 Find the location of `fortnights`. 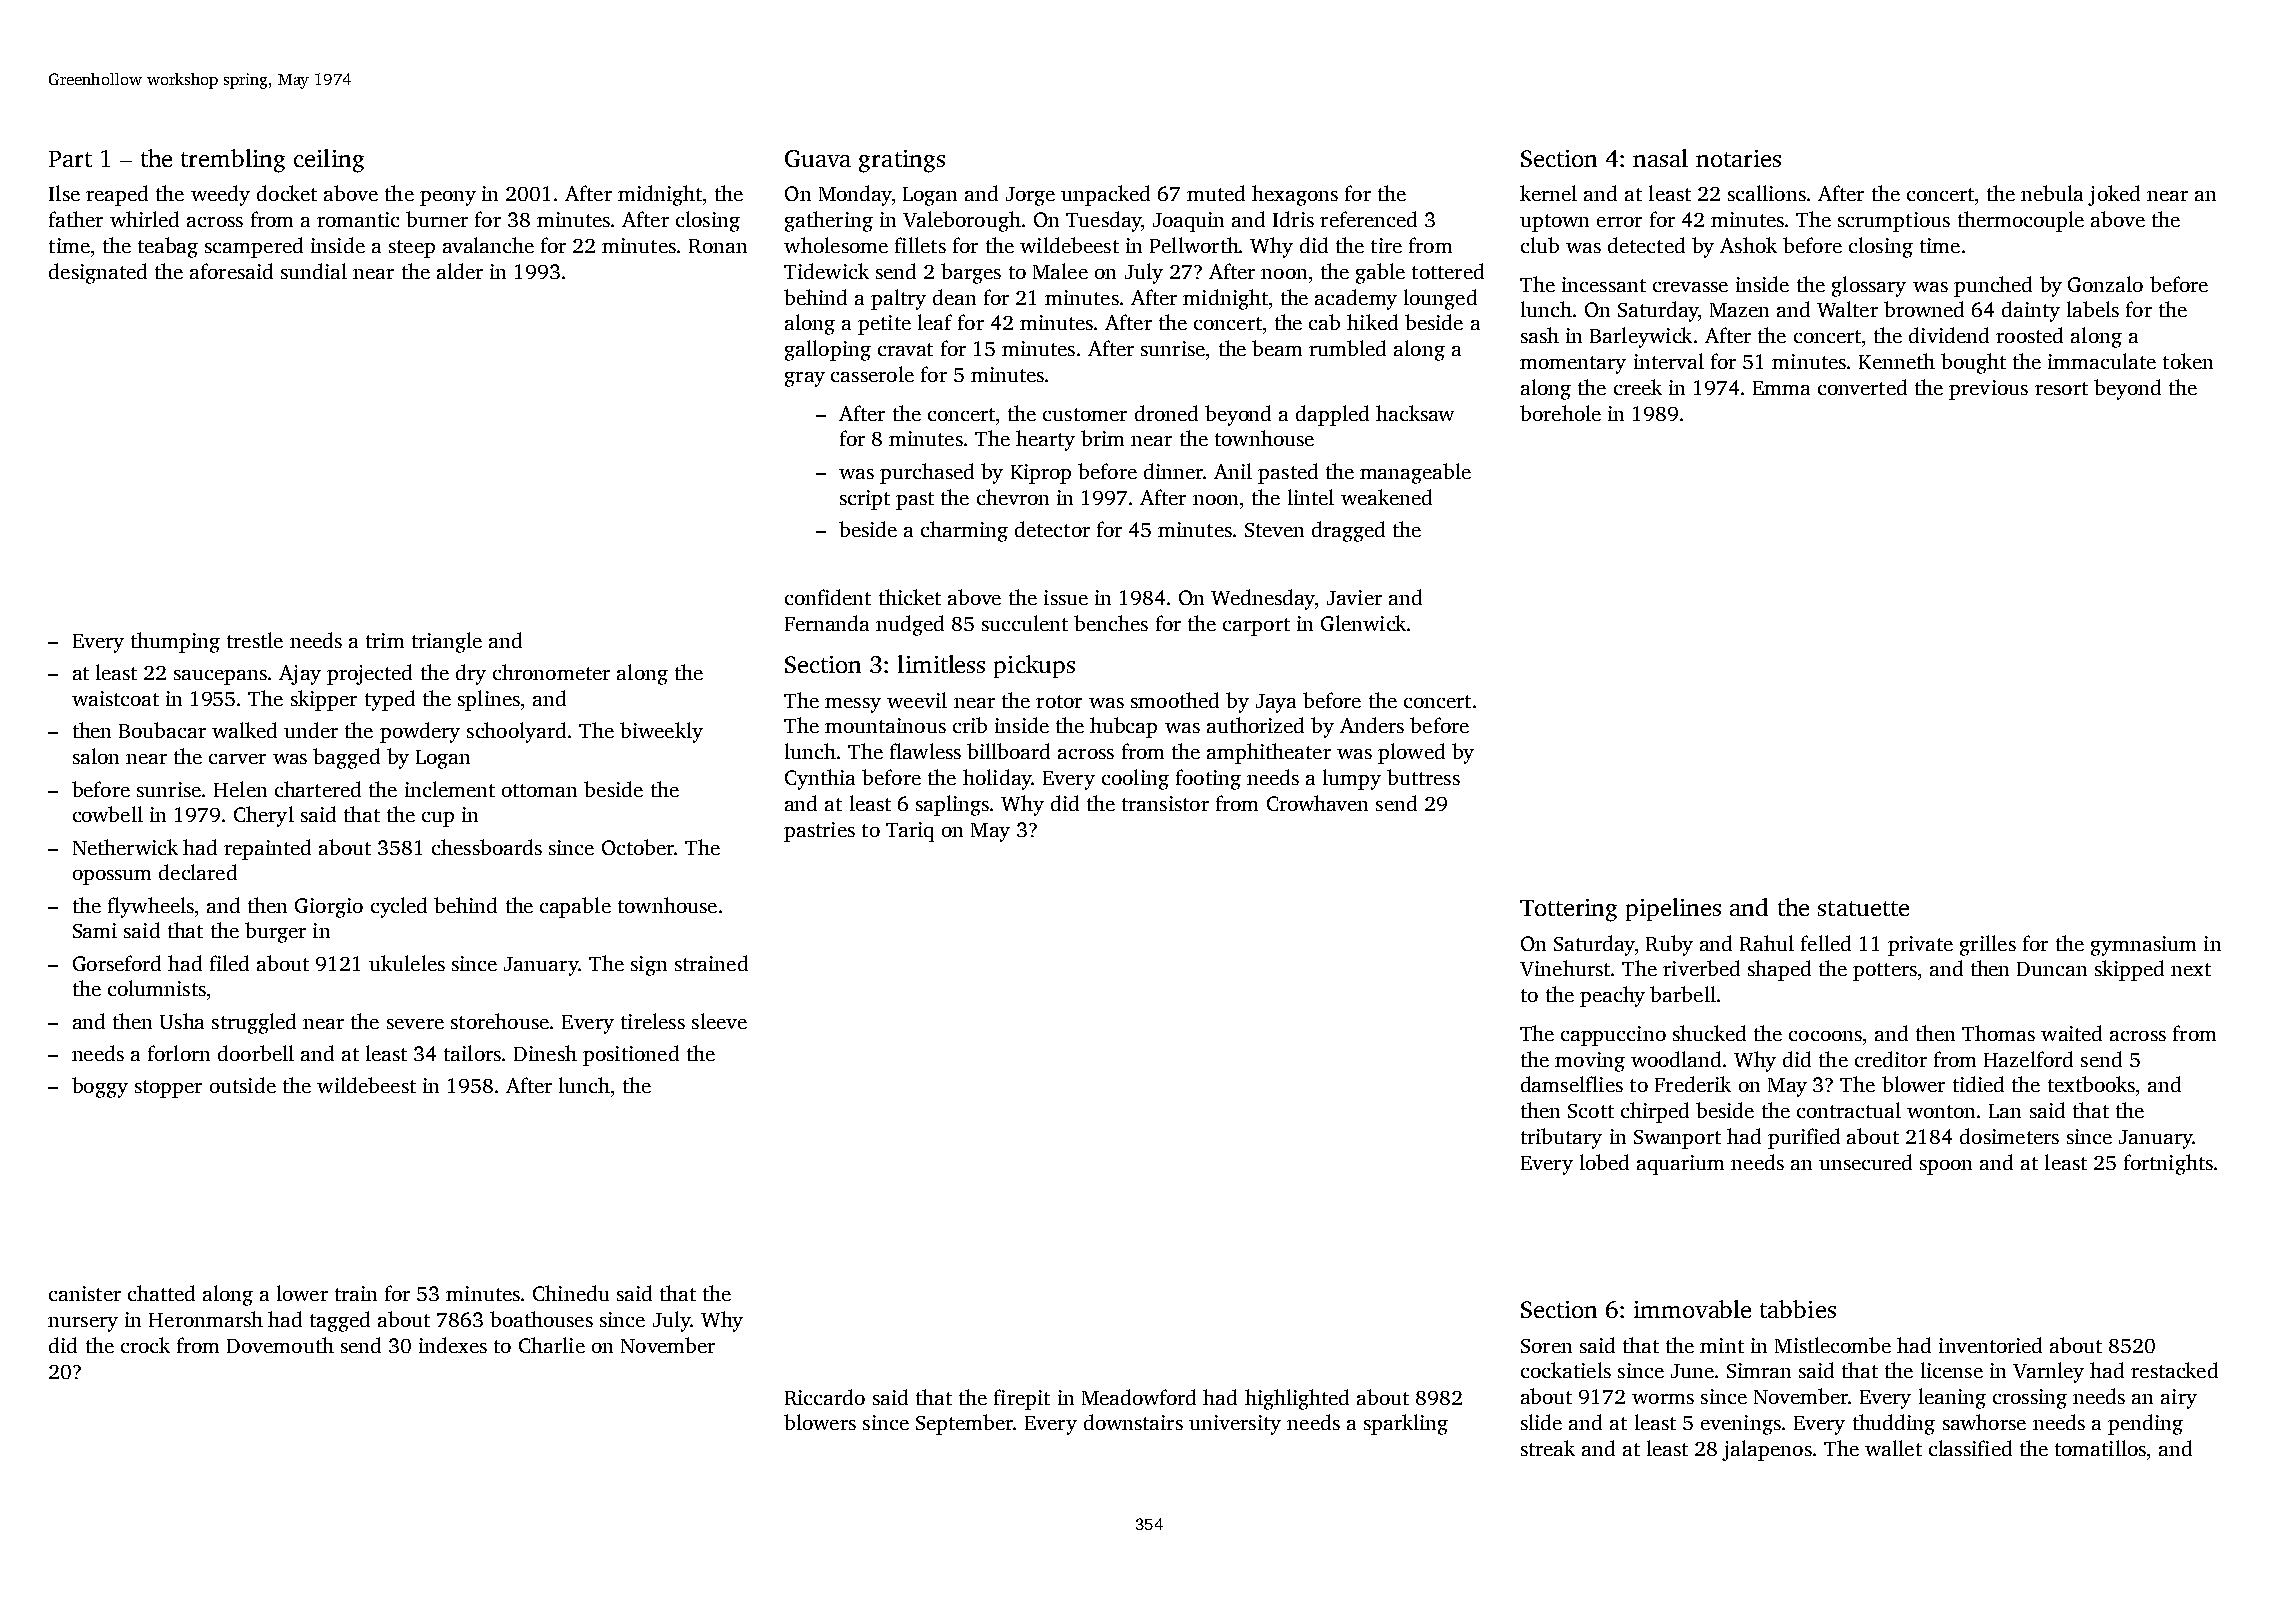

fortnights is located at coordinates (2168, 1164).
